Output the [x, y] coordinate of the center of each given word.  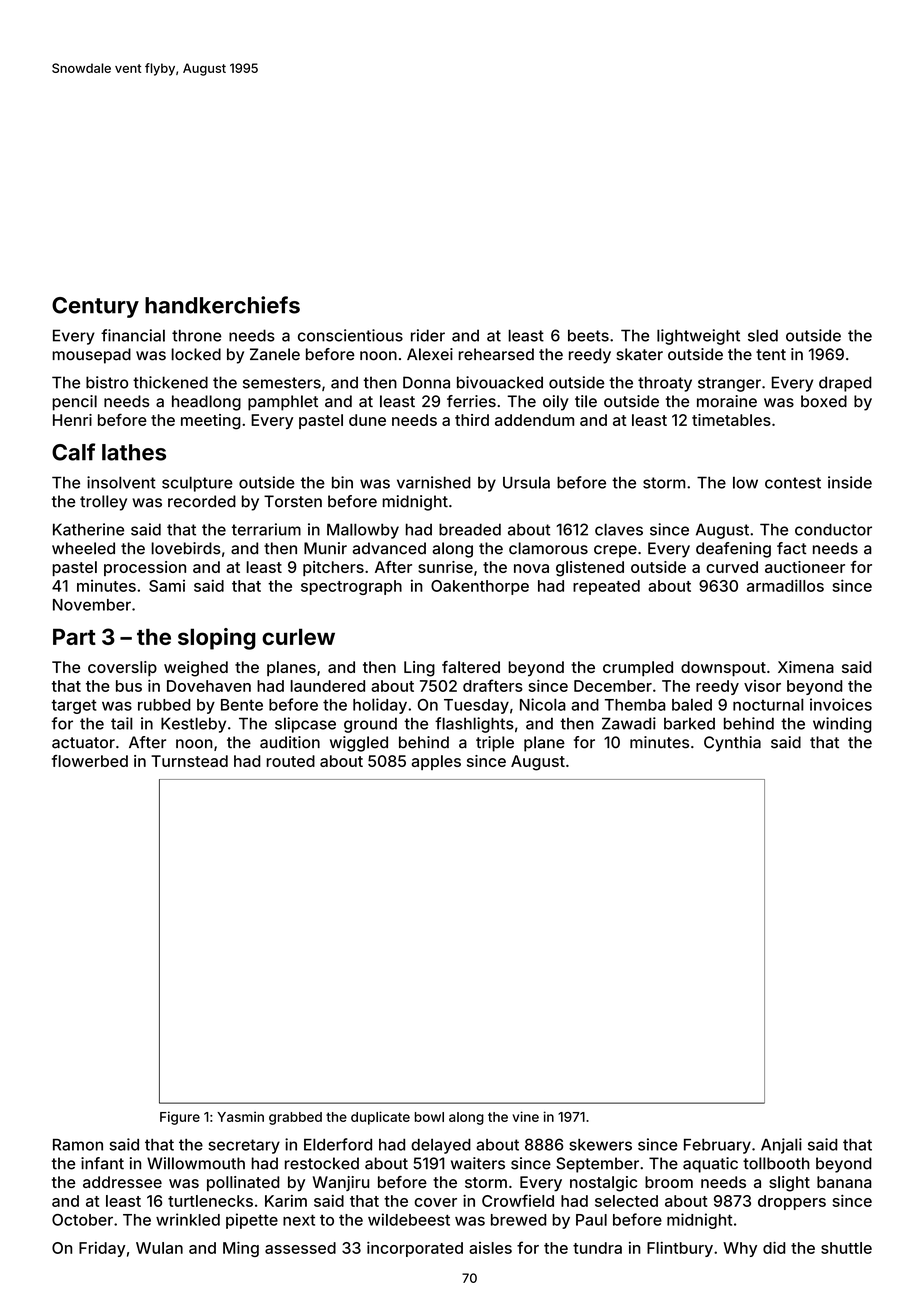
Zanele [275, 354]
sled [763, 335]
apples [436, 762]
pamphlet [283, 403]
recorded [202, 501]
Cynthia [732, 744]
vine [525, 1116]
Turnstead [189, 761]
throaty [665, 384]
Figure [180, 1118]
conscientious [350, 335]
